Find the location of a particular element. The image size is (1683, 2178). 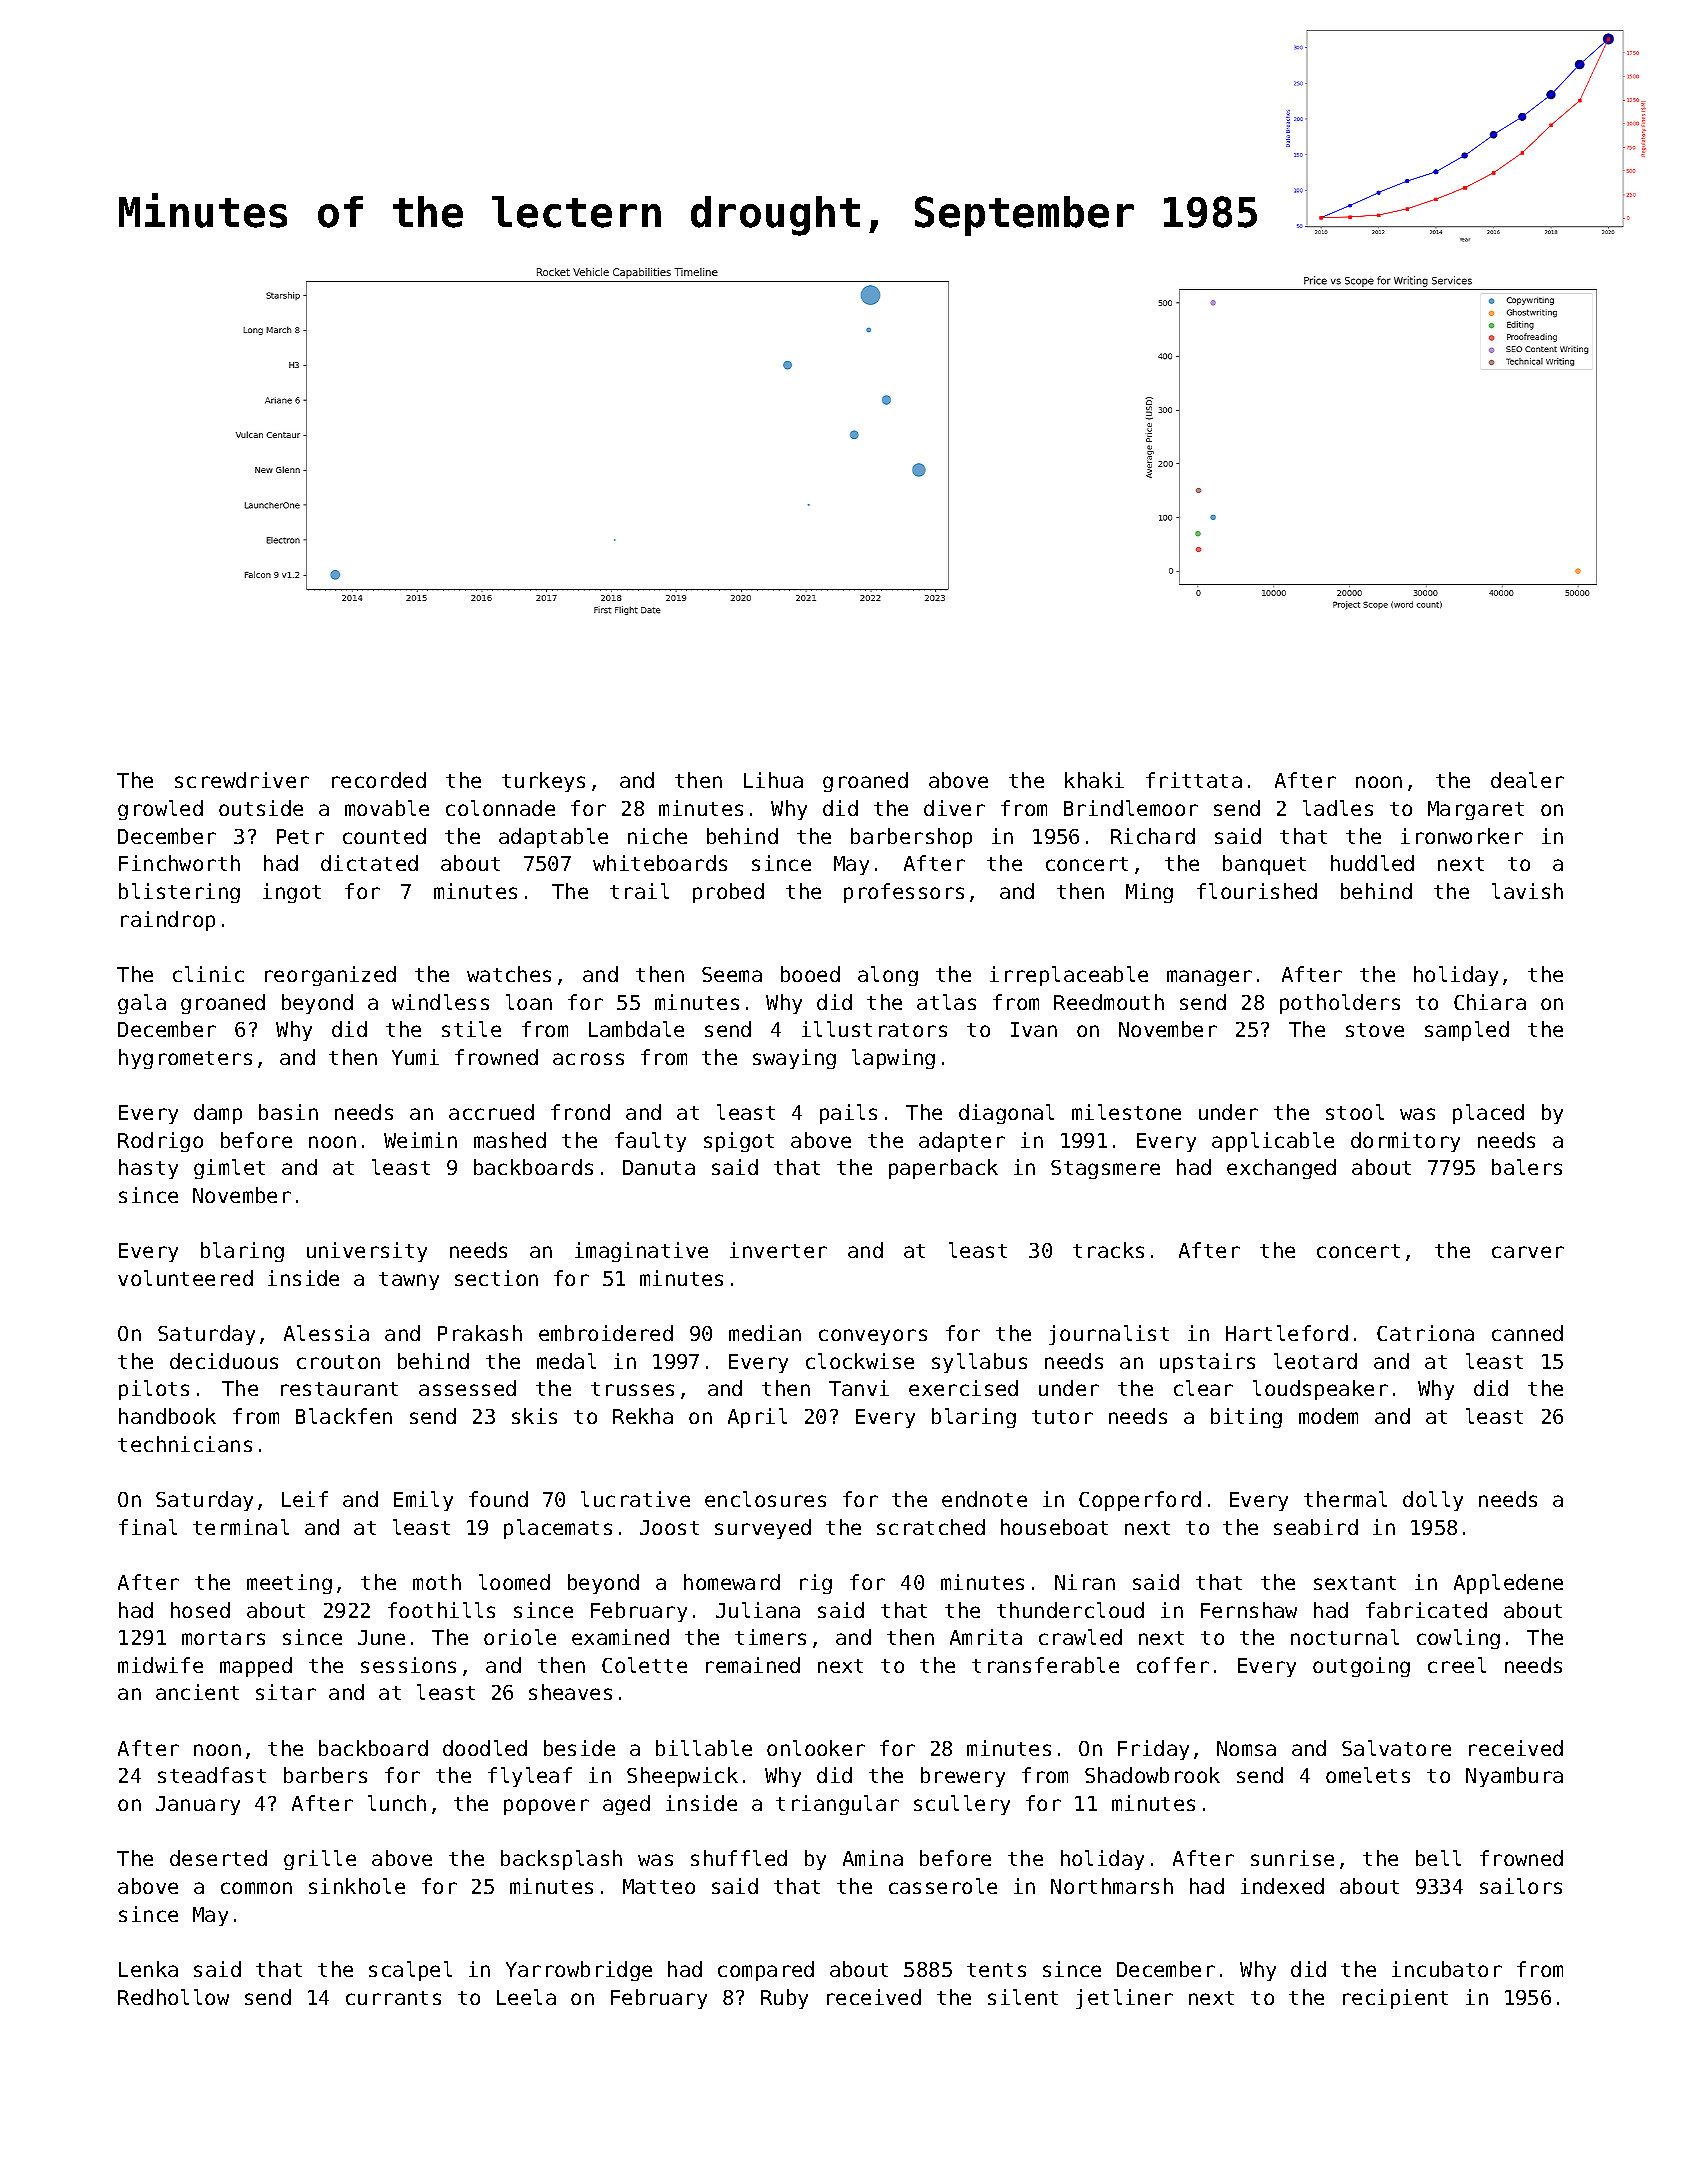

exchanged is located at coordinates (1281, 1169).
